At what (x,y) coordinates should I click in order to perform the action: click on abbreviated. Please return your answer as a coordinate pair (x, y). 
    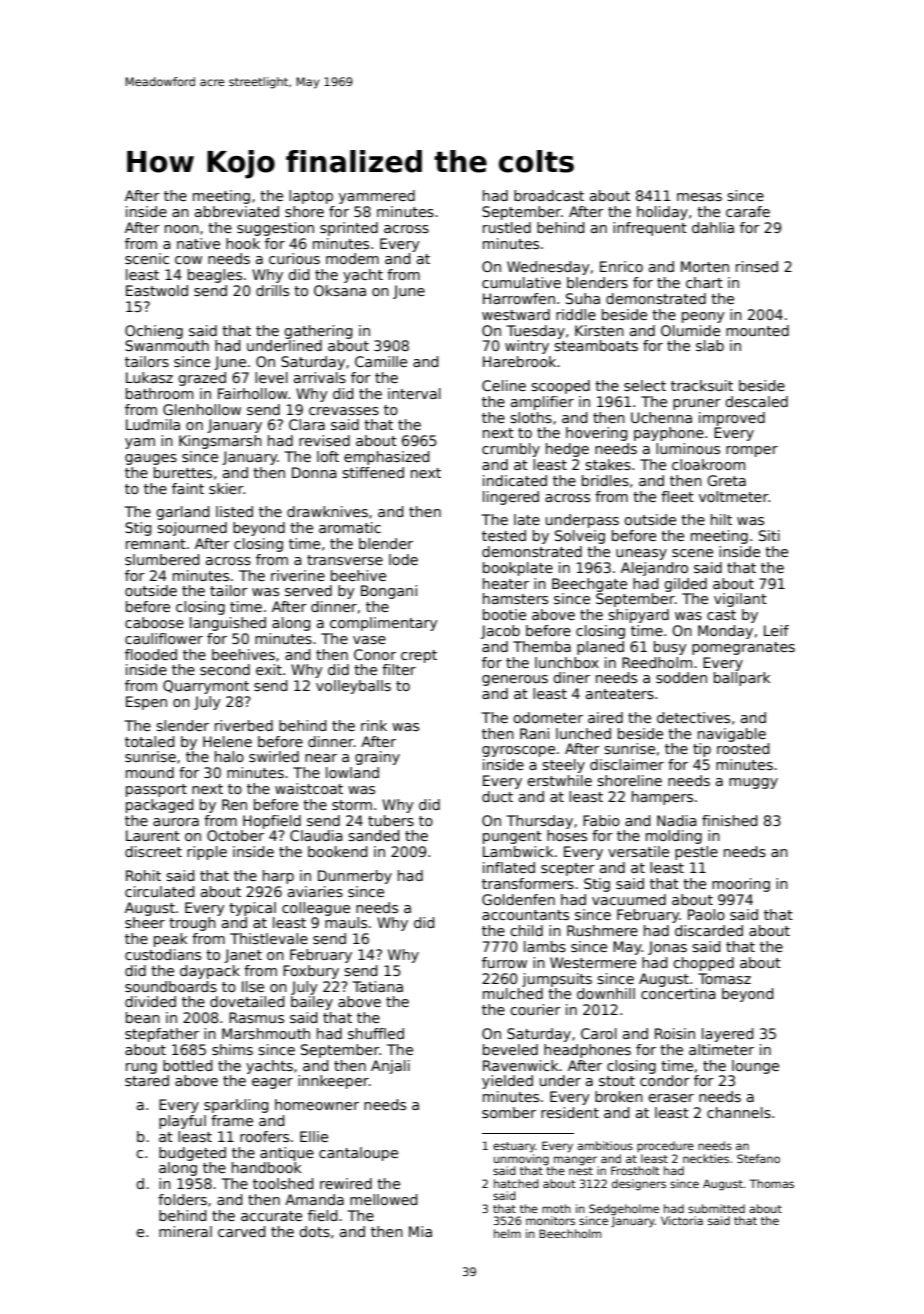
    Looking at the image, I should click on (237, 211).
